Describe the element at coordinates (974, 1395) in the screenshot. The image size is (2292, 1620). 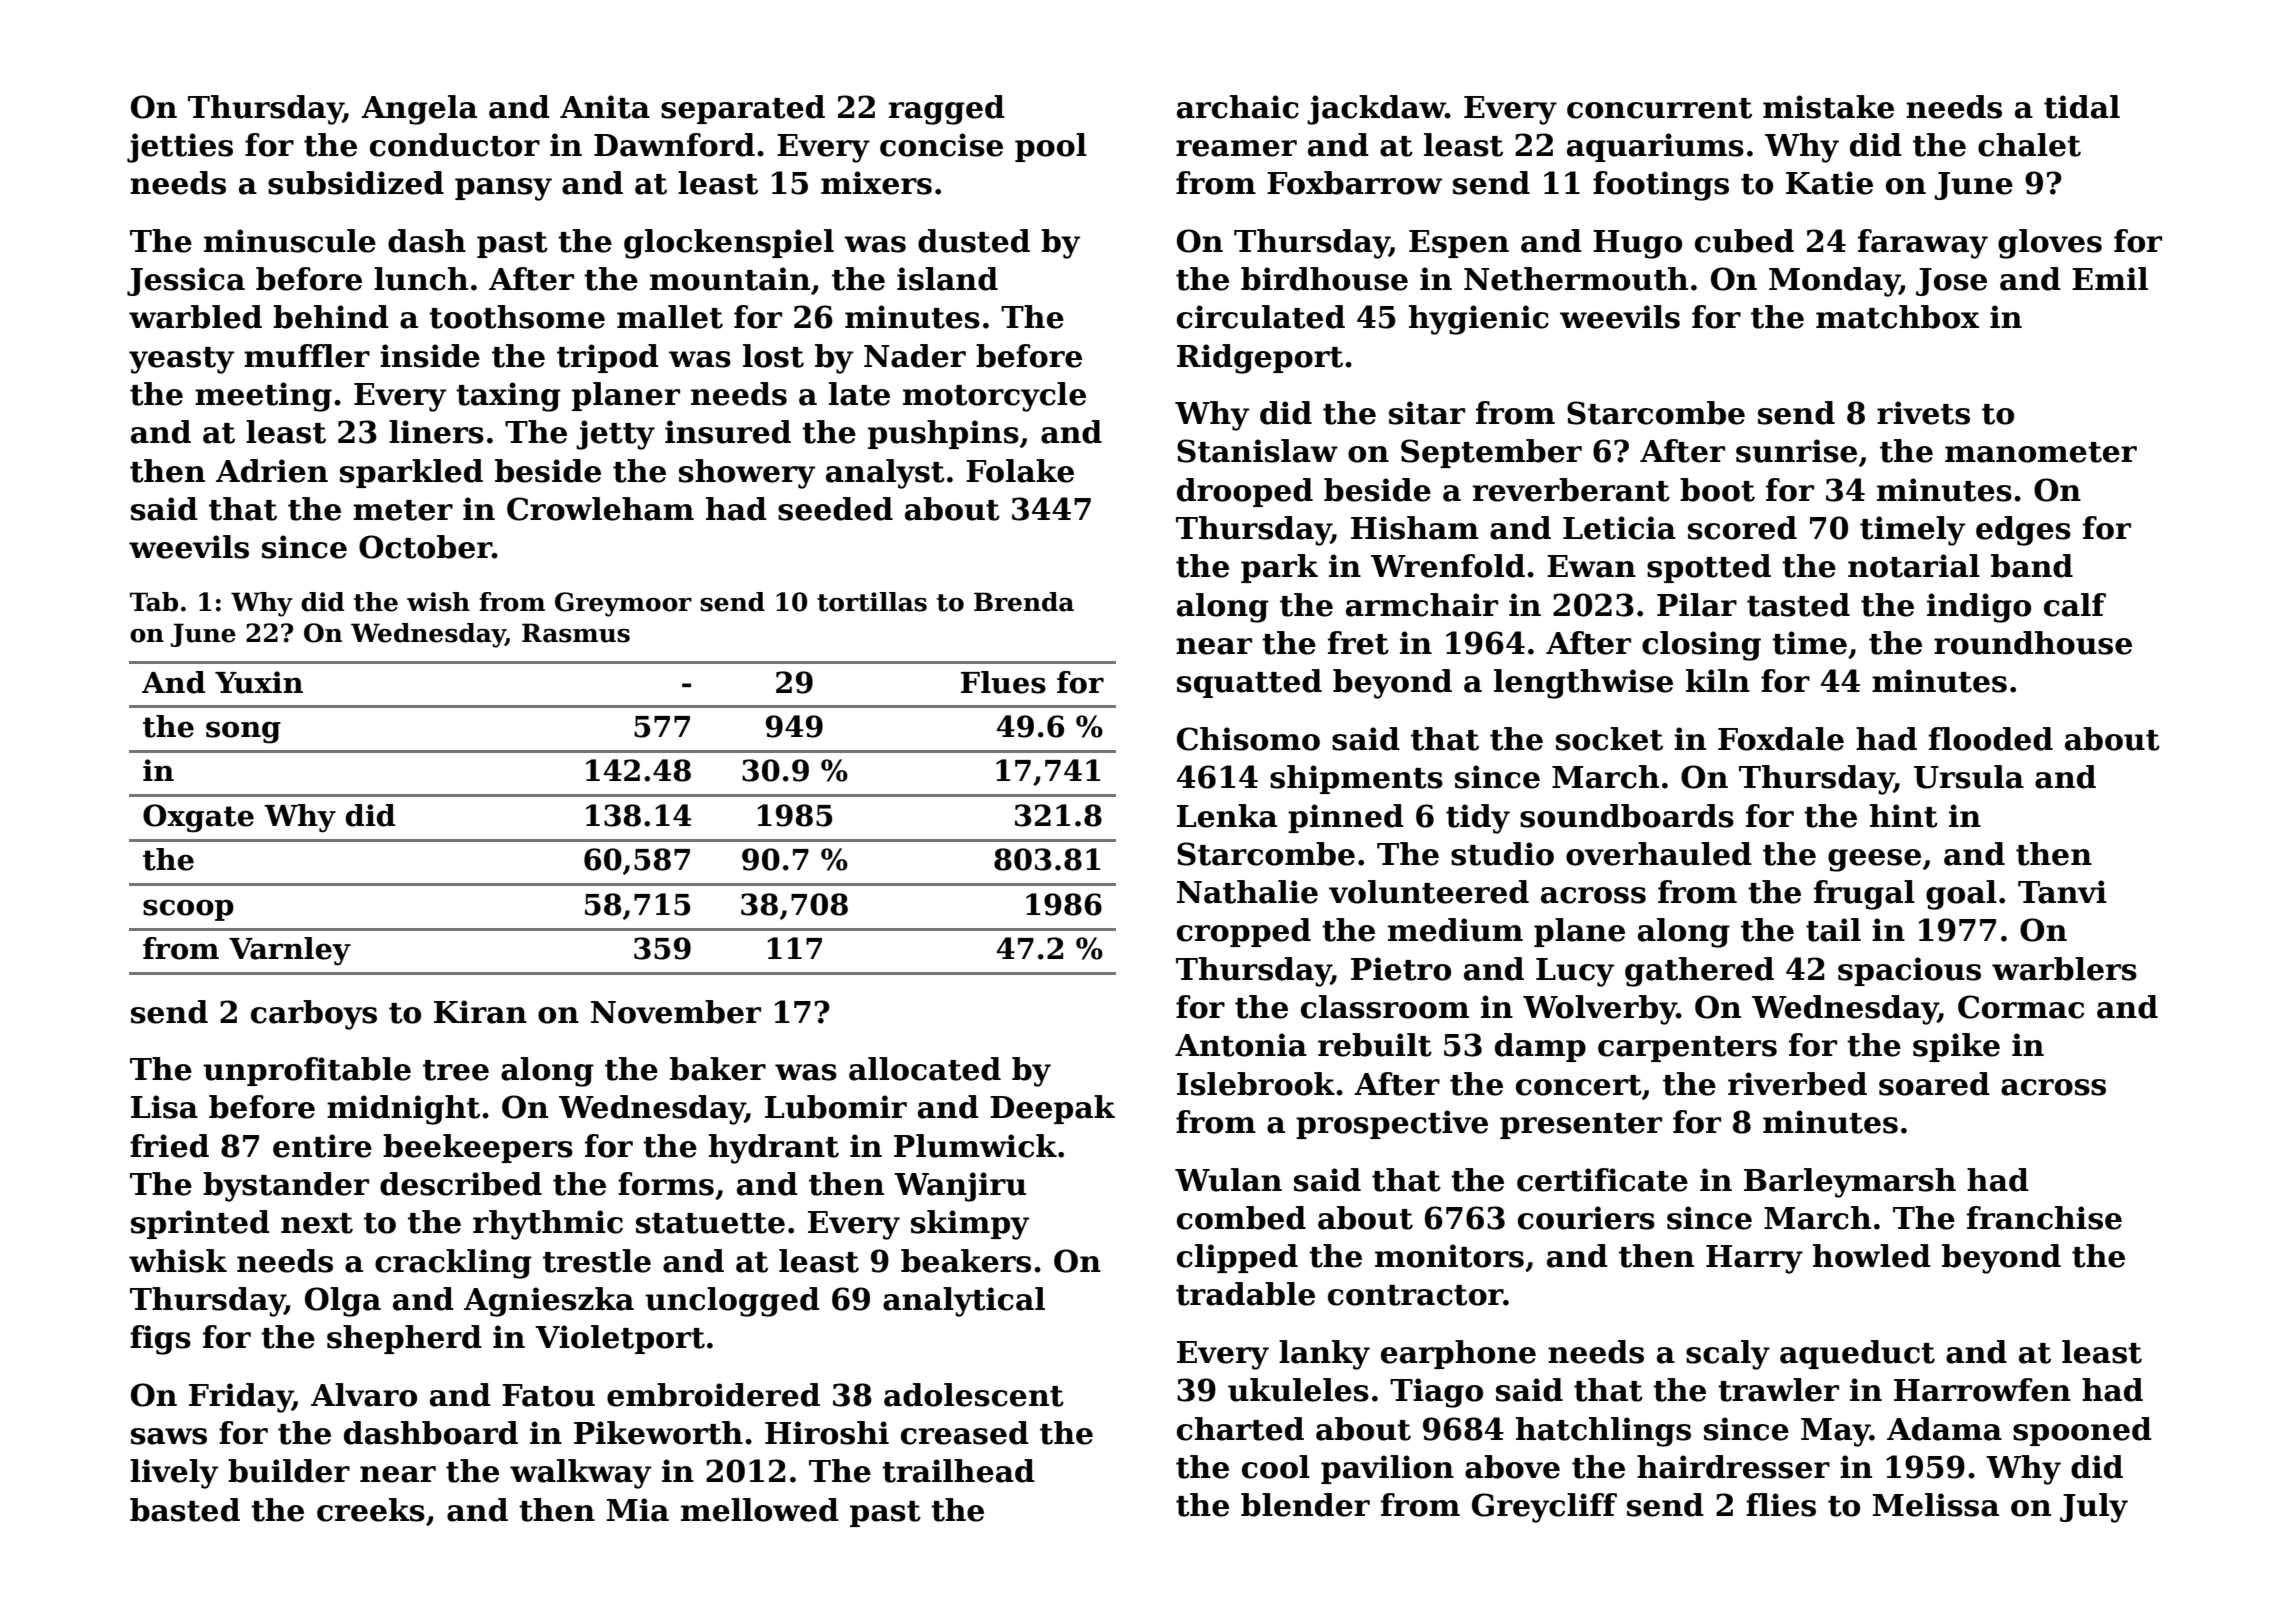
I see `adolescent` at that location.
